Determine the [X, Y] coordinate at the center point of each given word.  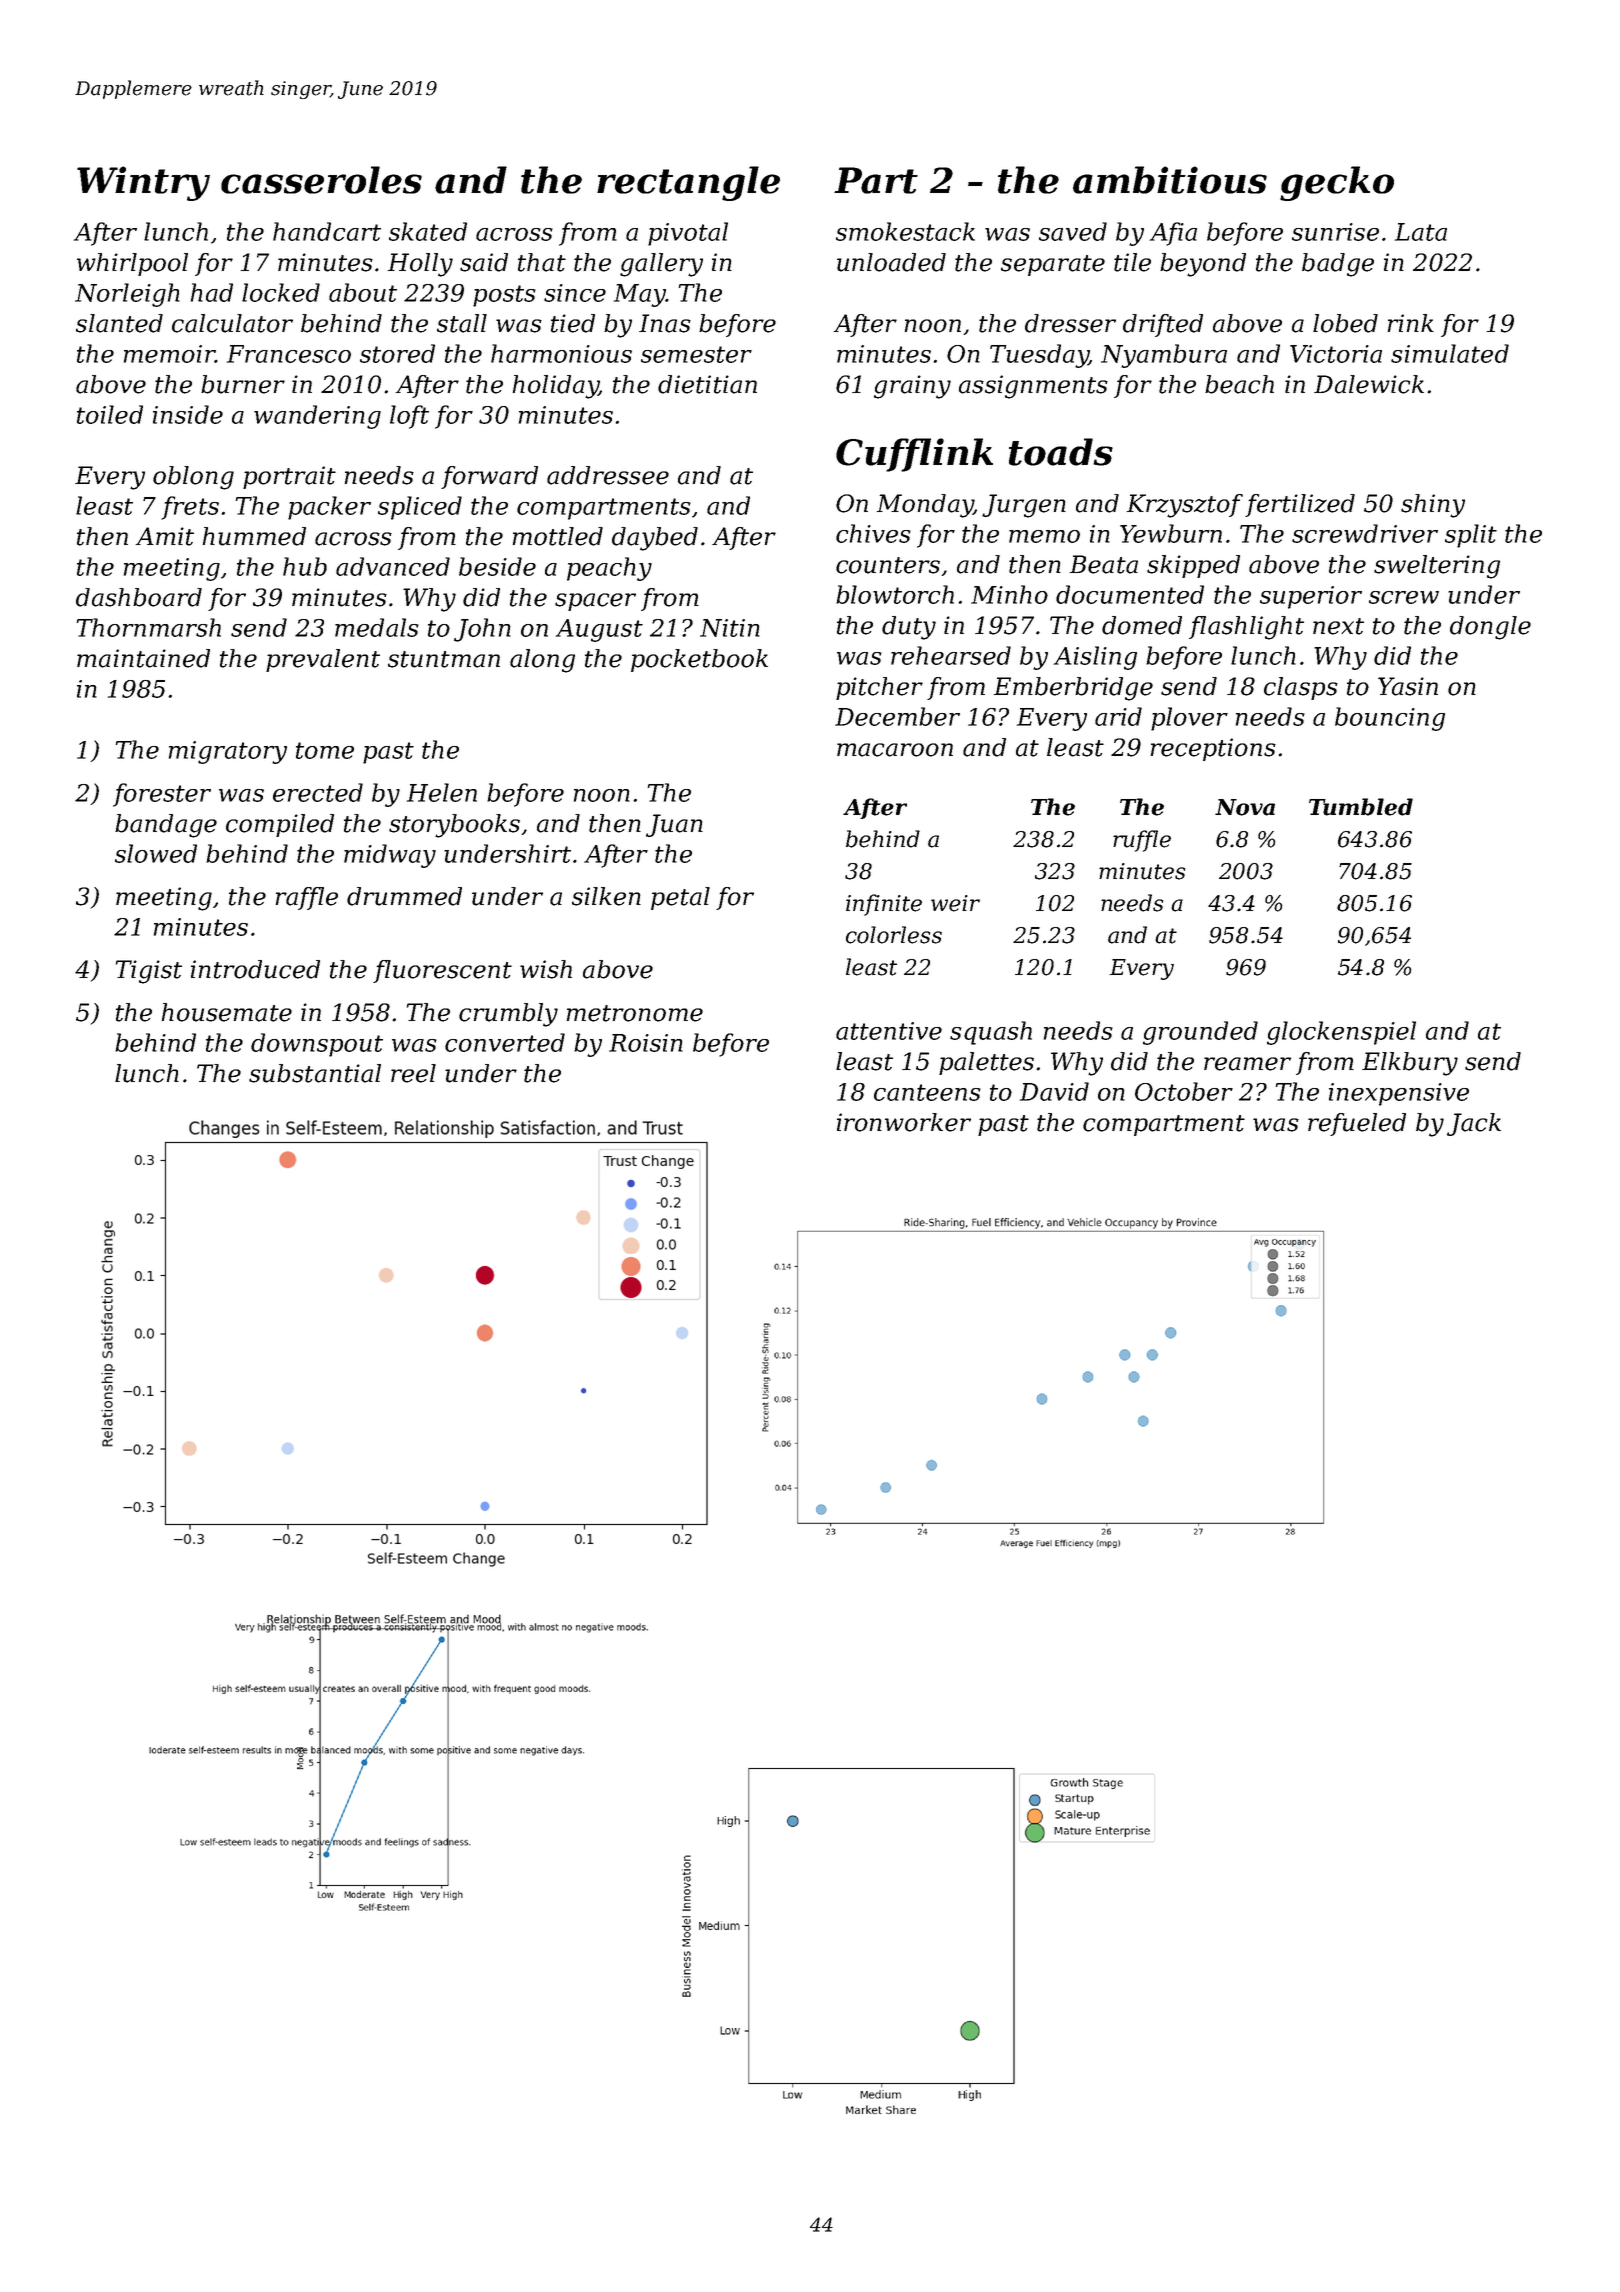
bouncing [1390, 719]
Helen [442, 792]
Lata [1421, 232]
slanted [119, 323]
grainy [912, 387]
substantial [315, 1073]
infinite [884, 905]
